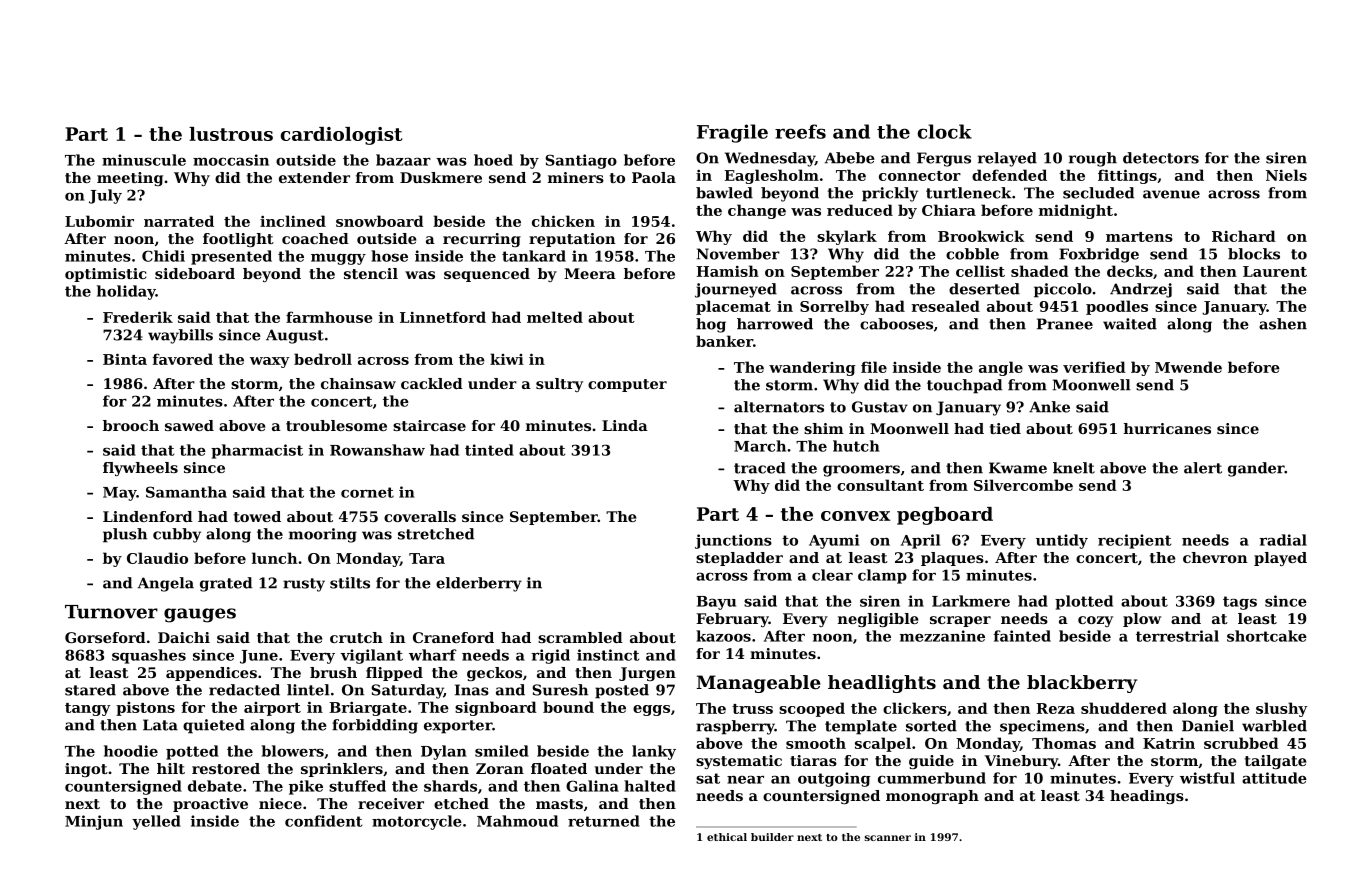  What do you see at coordinates (800, 131) in the document?
I see `reefs` at bounding box center [800, 131].
